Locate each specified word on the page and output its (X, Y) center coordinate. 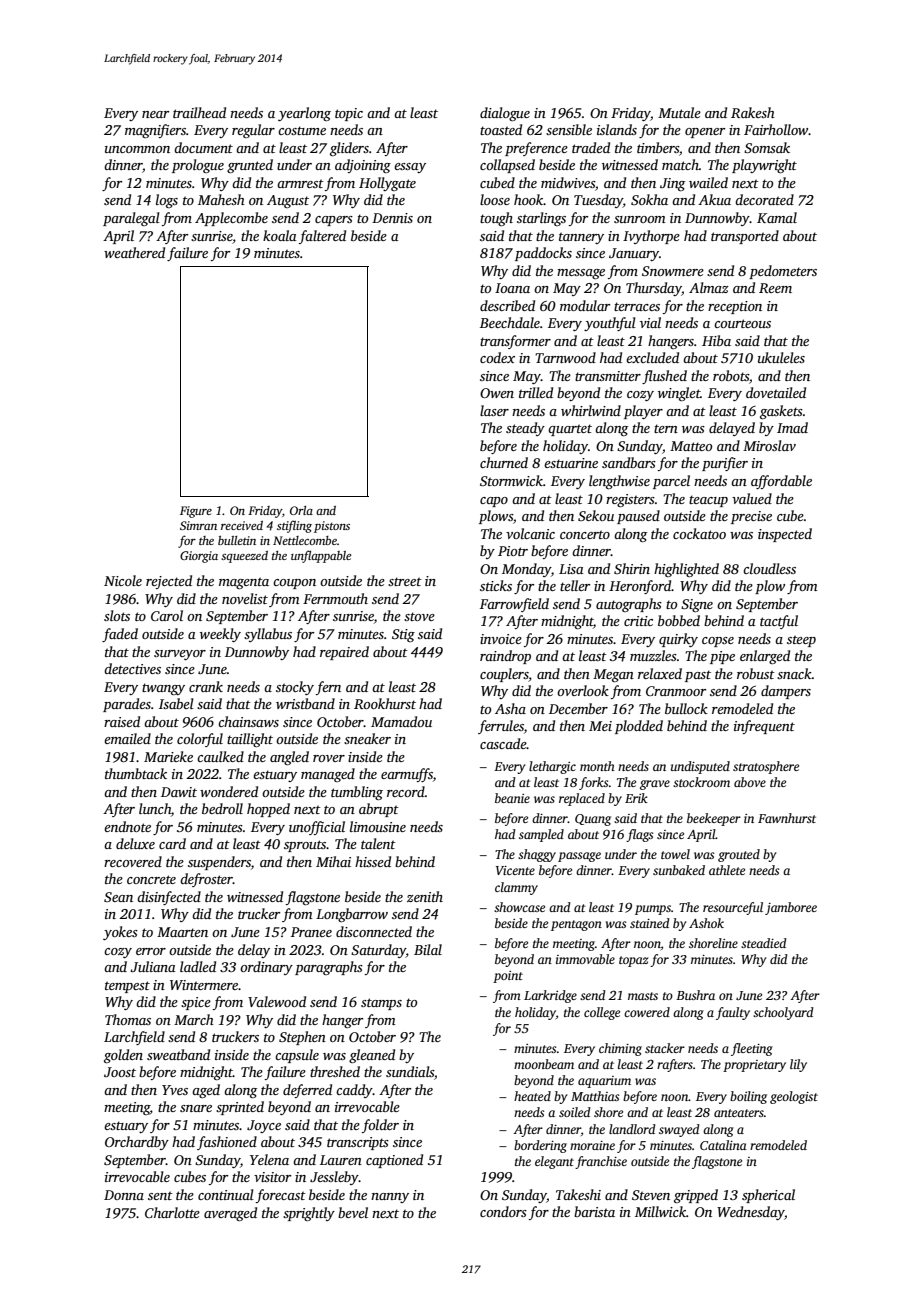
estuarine (571, 463)
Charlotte (172, 1212)
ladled (198, 966)
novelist (245, 598)
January (634, 254)
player (643, 412)
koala (280, 235)
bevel (353, 1212)
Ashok (706, 923)
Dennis (392, 218)
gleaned (372, 1056)
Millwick (660, 1211)
